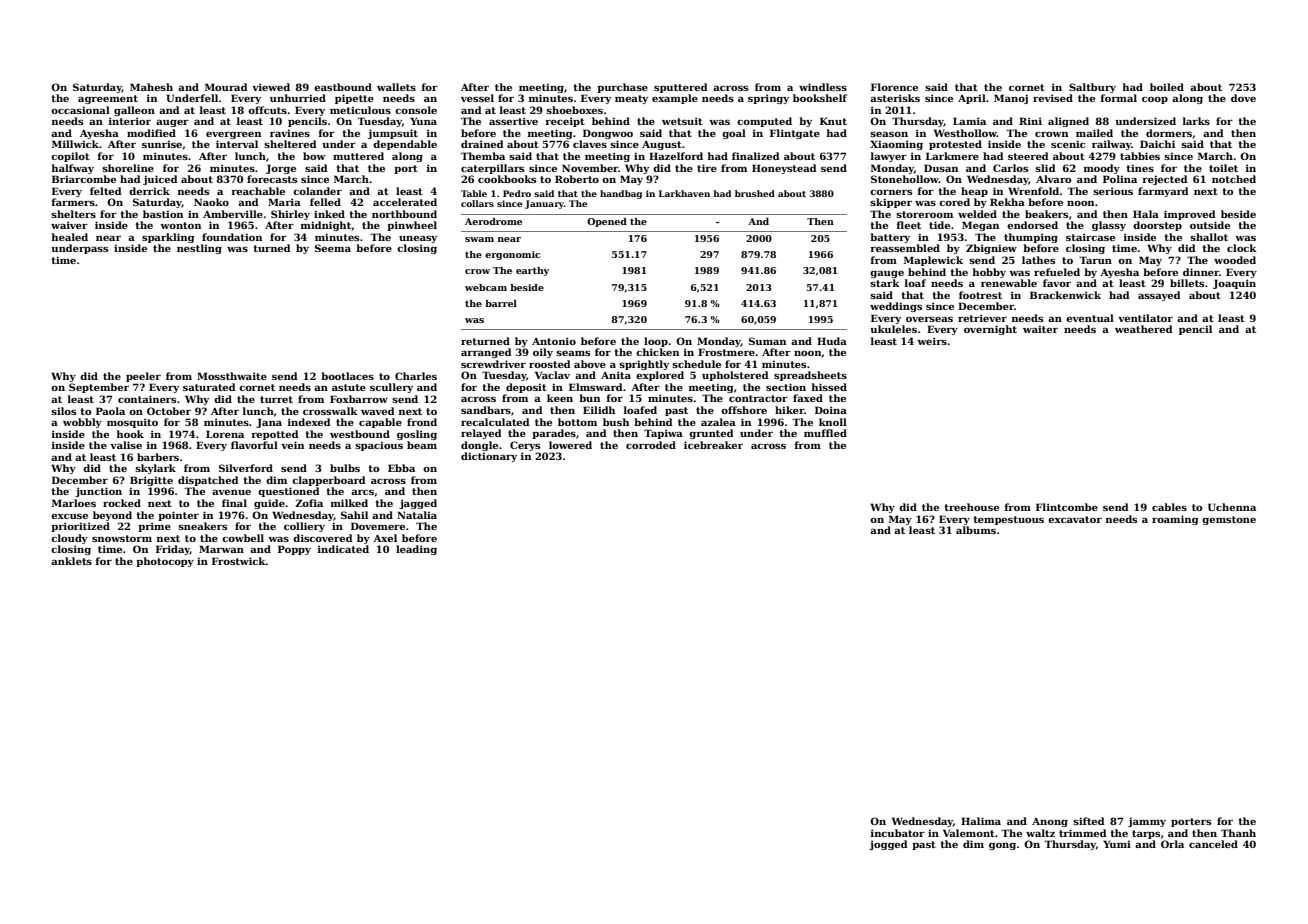 The width and height of the screenshot is (1308, 924). What do you see at coordinates (1040, 329) in the screenshot?
I see `waiter` at bounding box center [1040, 329].
